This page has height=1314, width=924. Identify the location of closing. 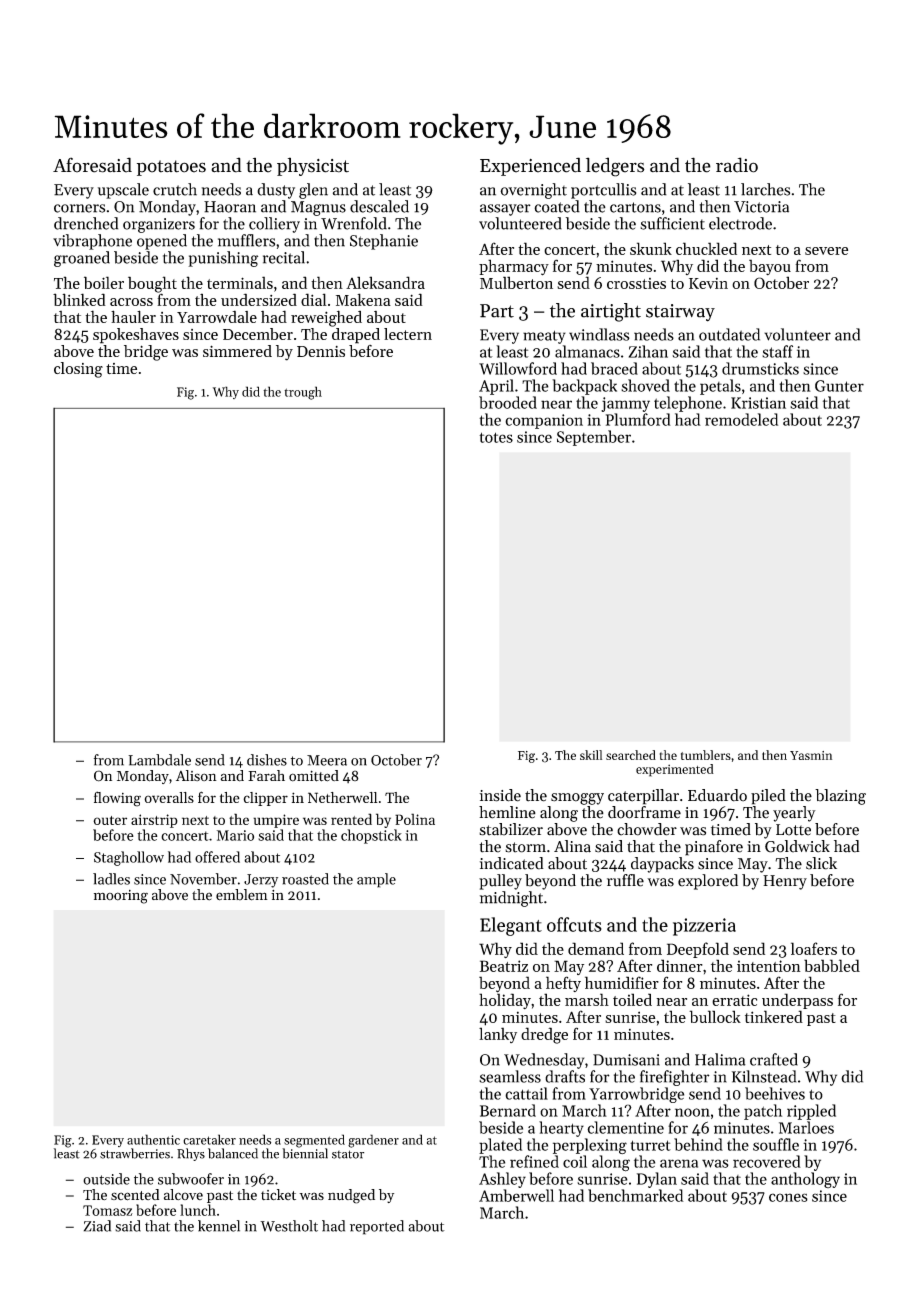
(78, 370).
